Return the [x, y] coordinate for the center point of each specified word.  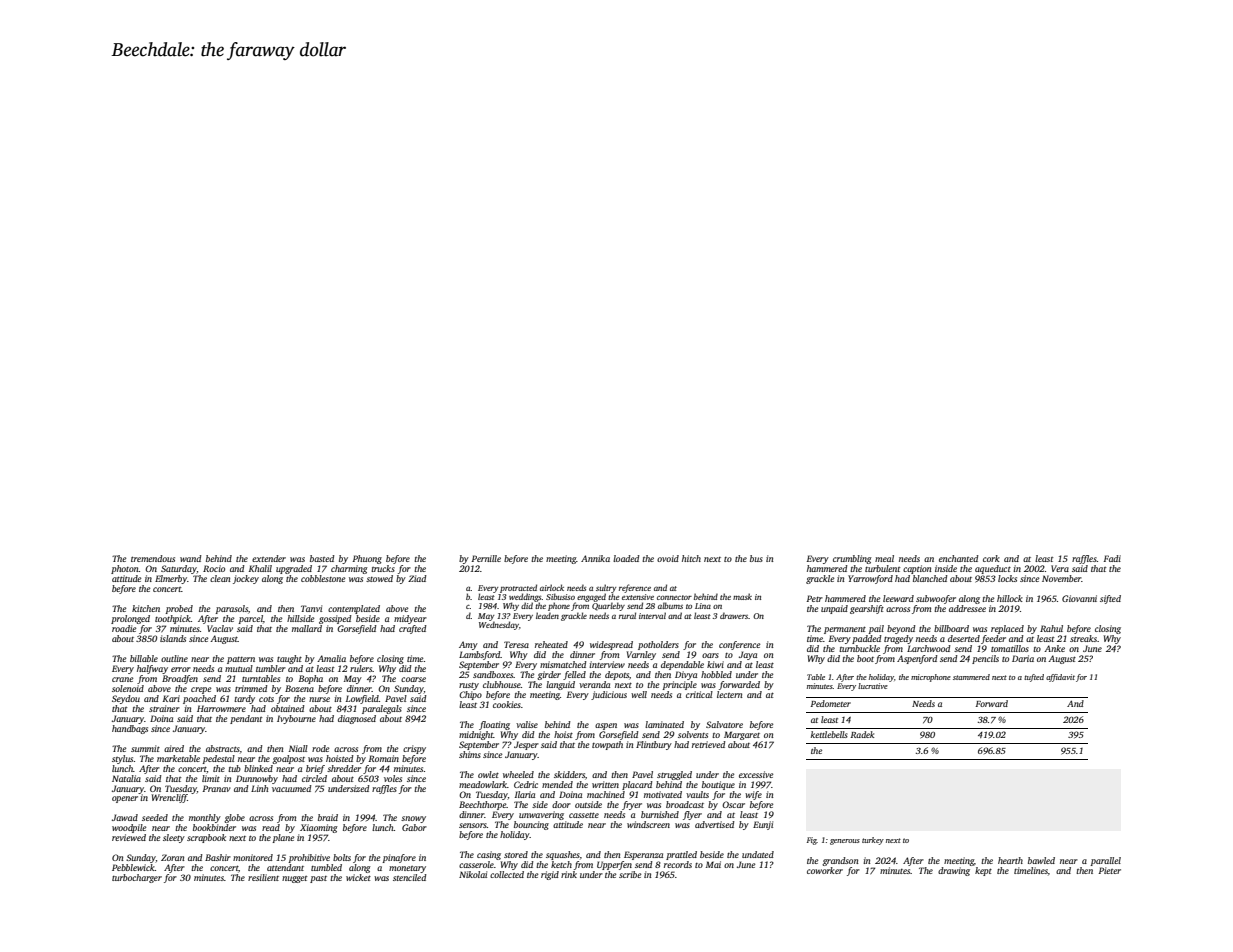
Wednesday [499, 625]
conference [739, 645]
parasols [231, 609]
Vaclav [220, 628]
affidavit [1060, 678]
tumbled [326, 867]
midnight [476, 735]
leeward [898, 598]
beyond [901, 629]
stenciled [410, 877]
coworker [825, 870]
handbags [130, 729]
